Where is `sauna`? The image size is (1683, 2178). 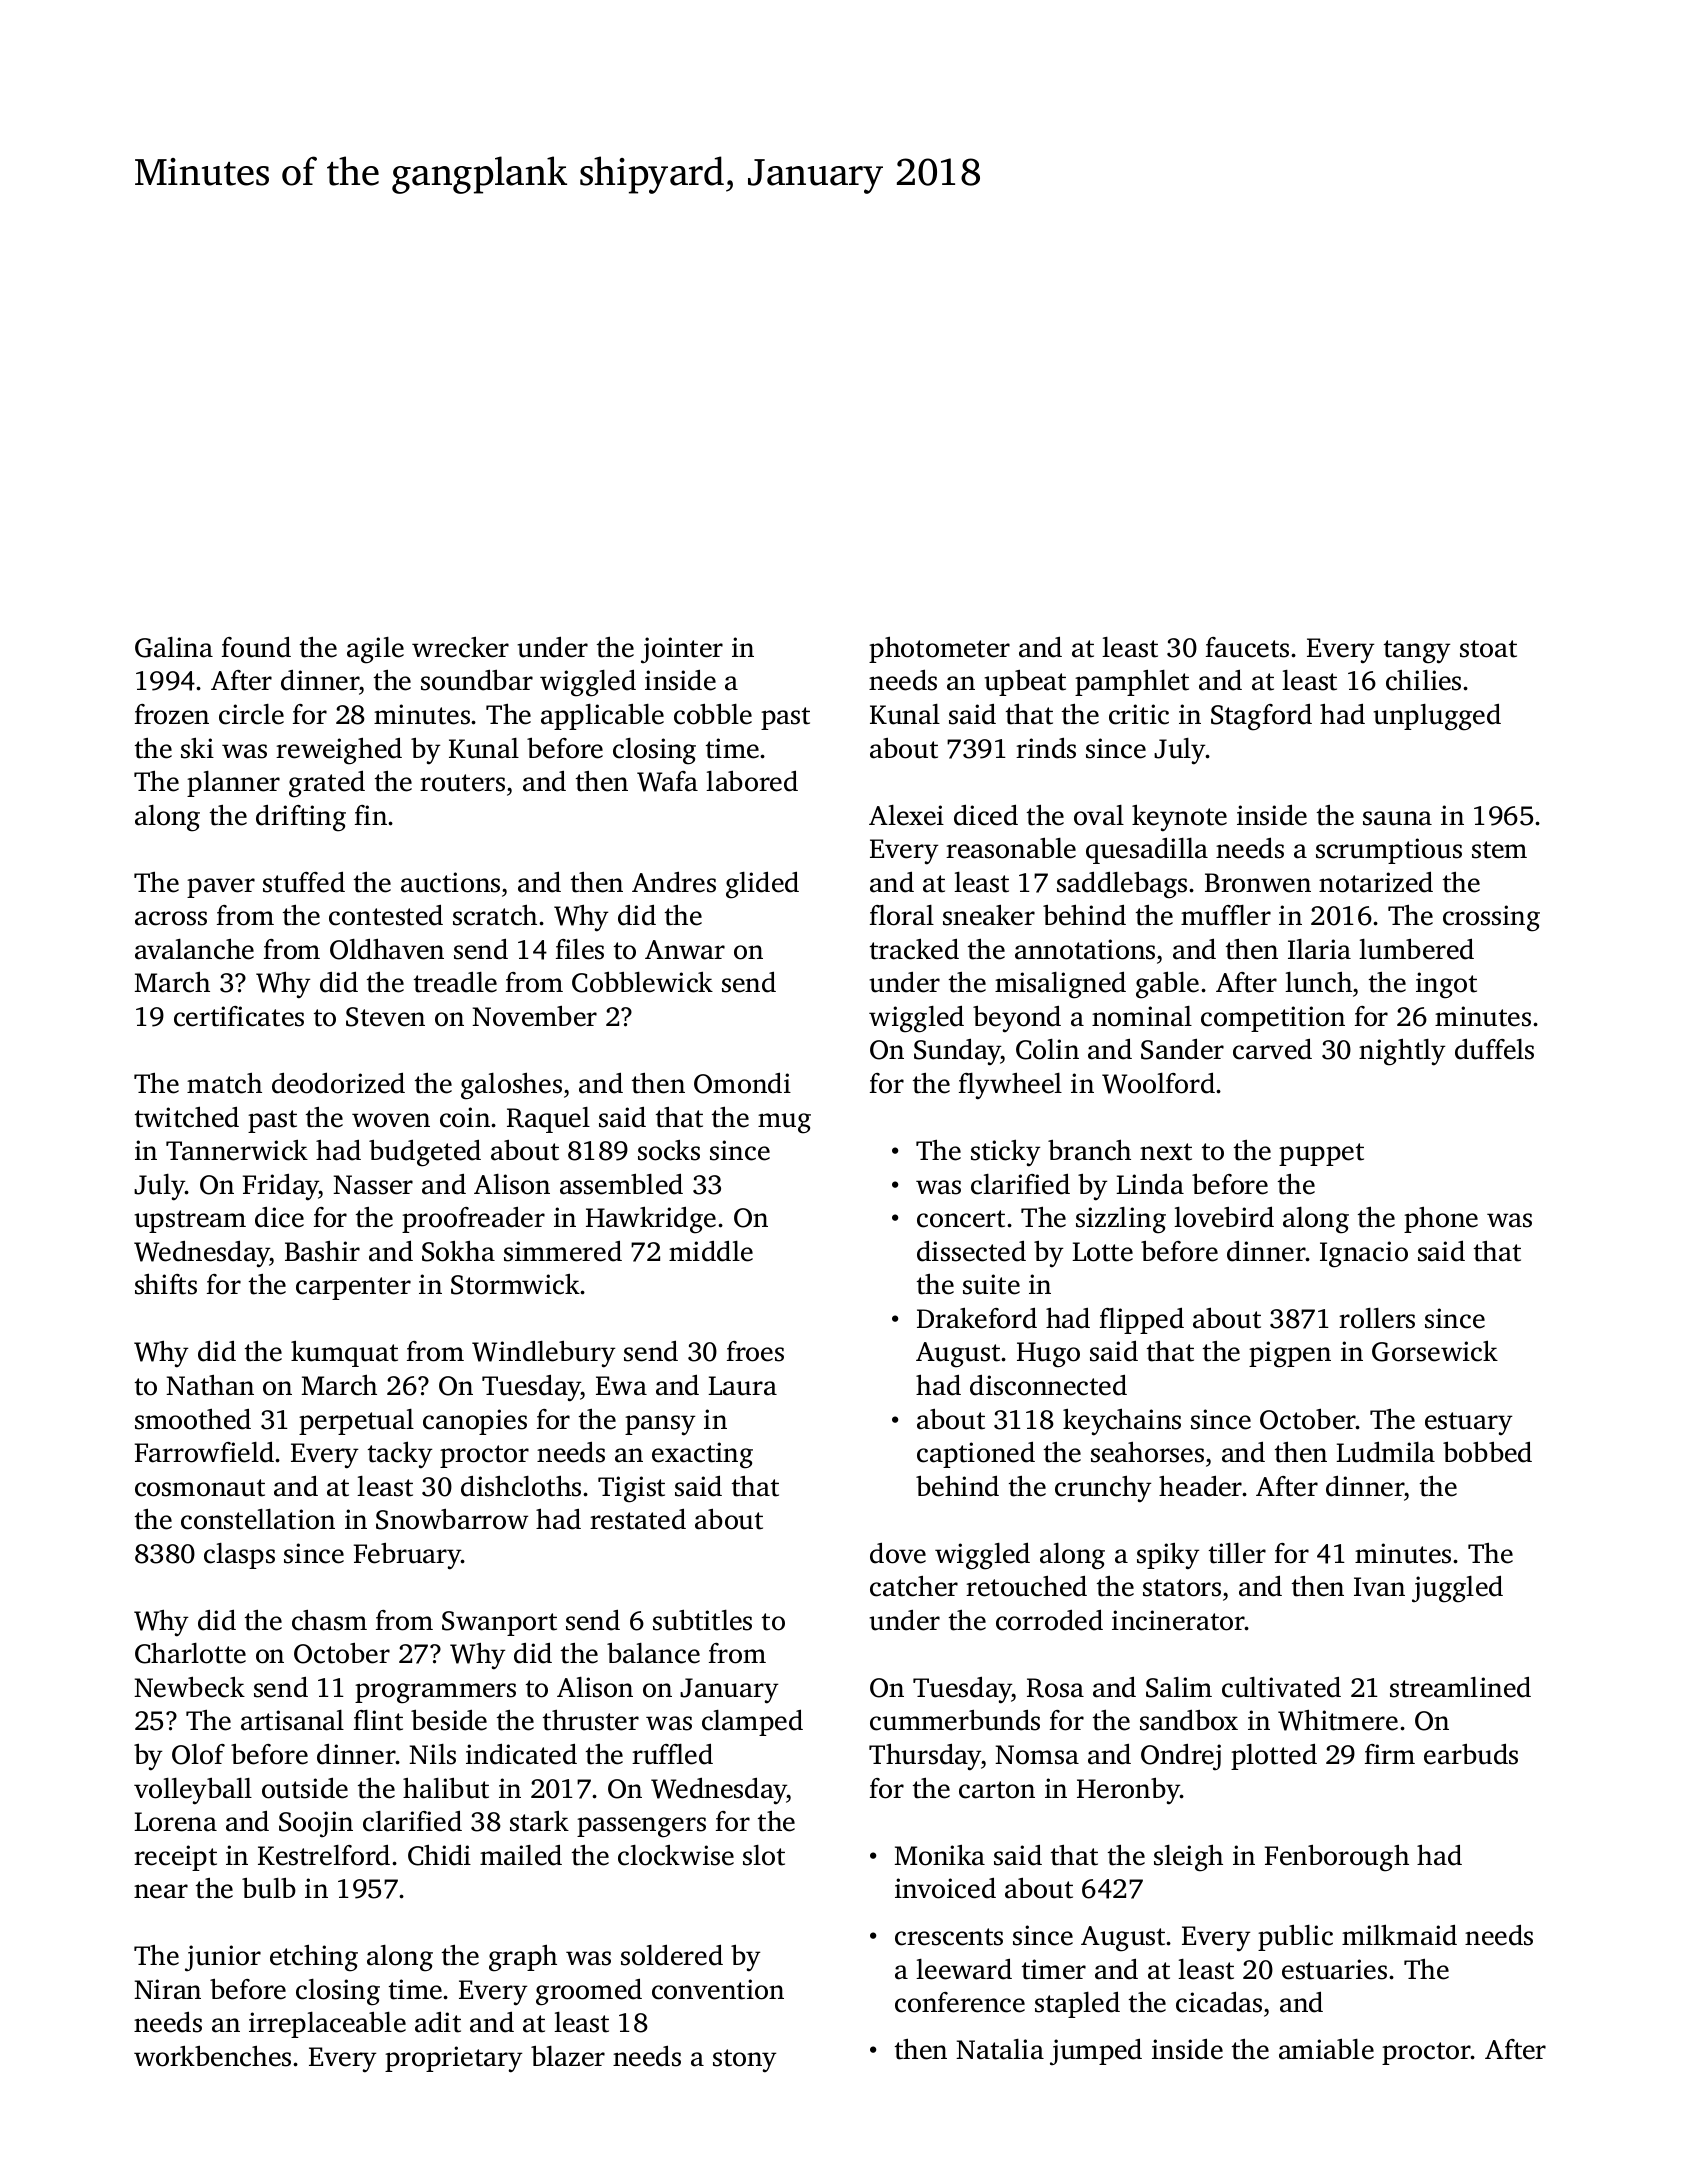
sauna is located at coordinates (1397, 818).
